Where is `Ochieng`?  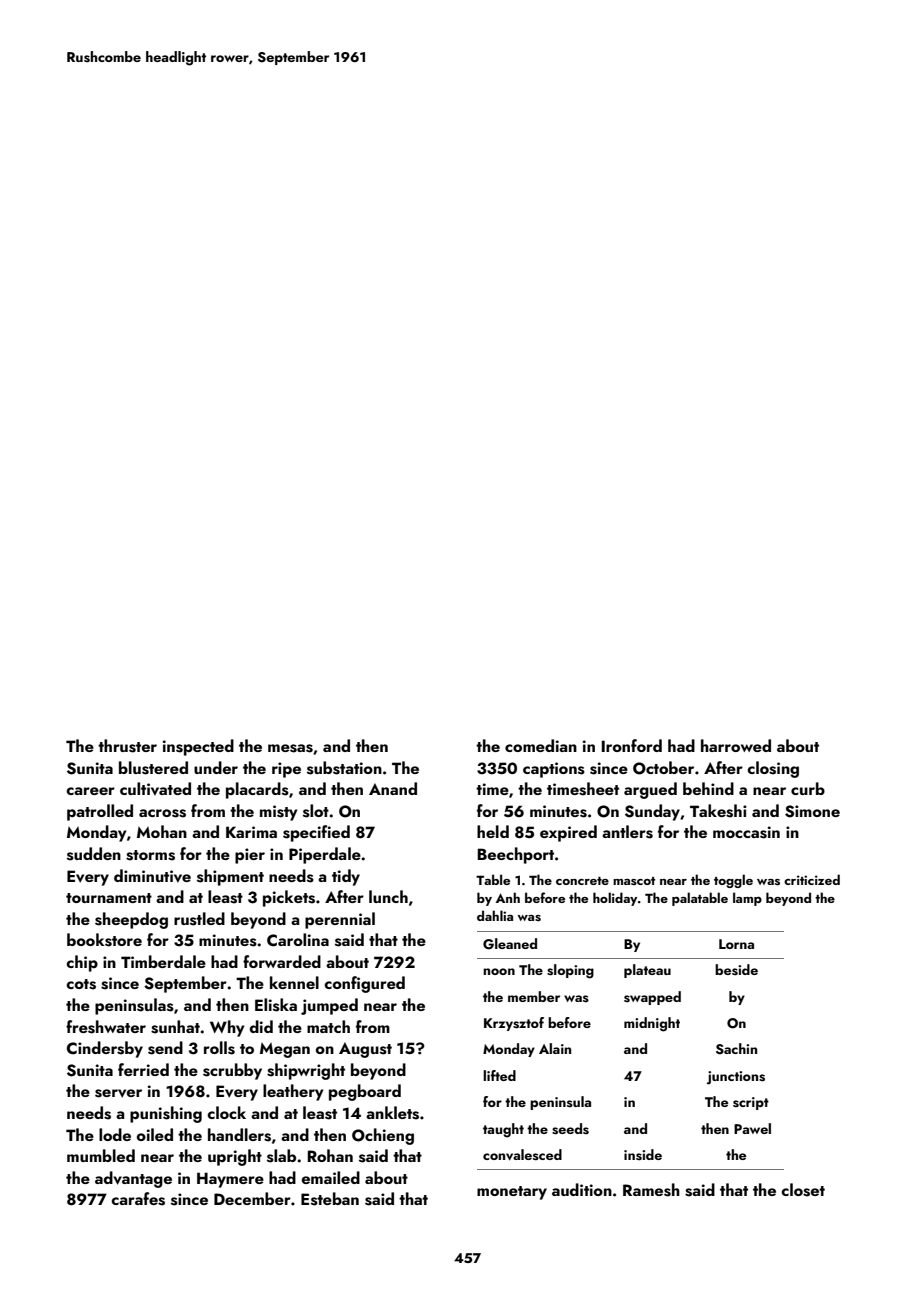 Ochieng is located at coordinates (383, 1136).
